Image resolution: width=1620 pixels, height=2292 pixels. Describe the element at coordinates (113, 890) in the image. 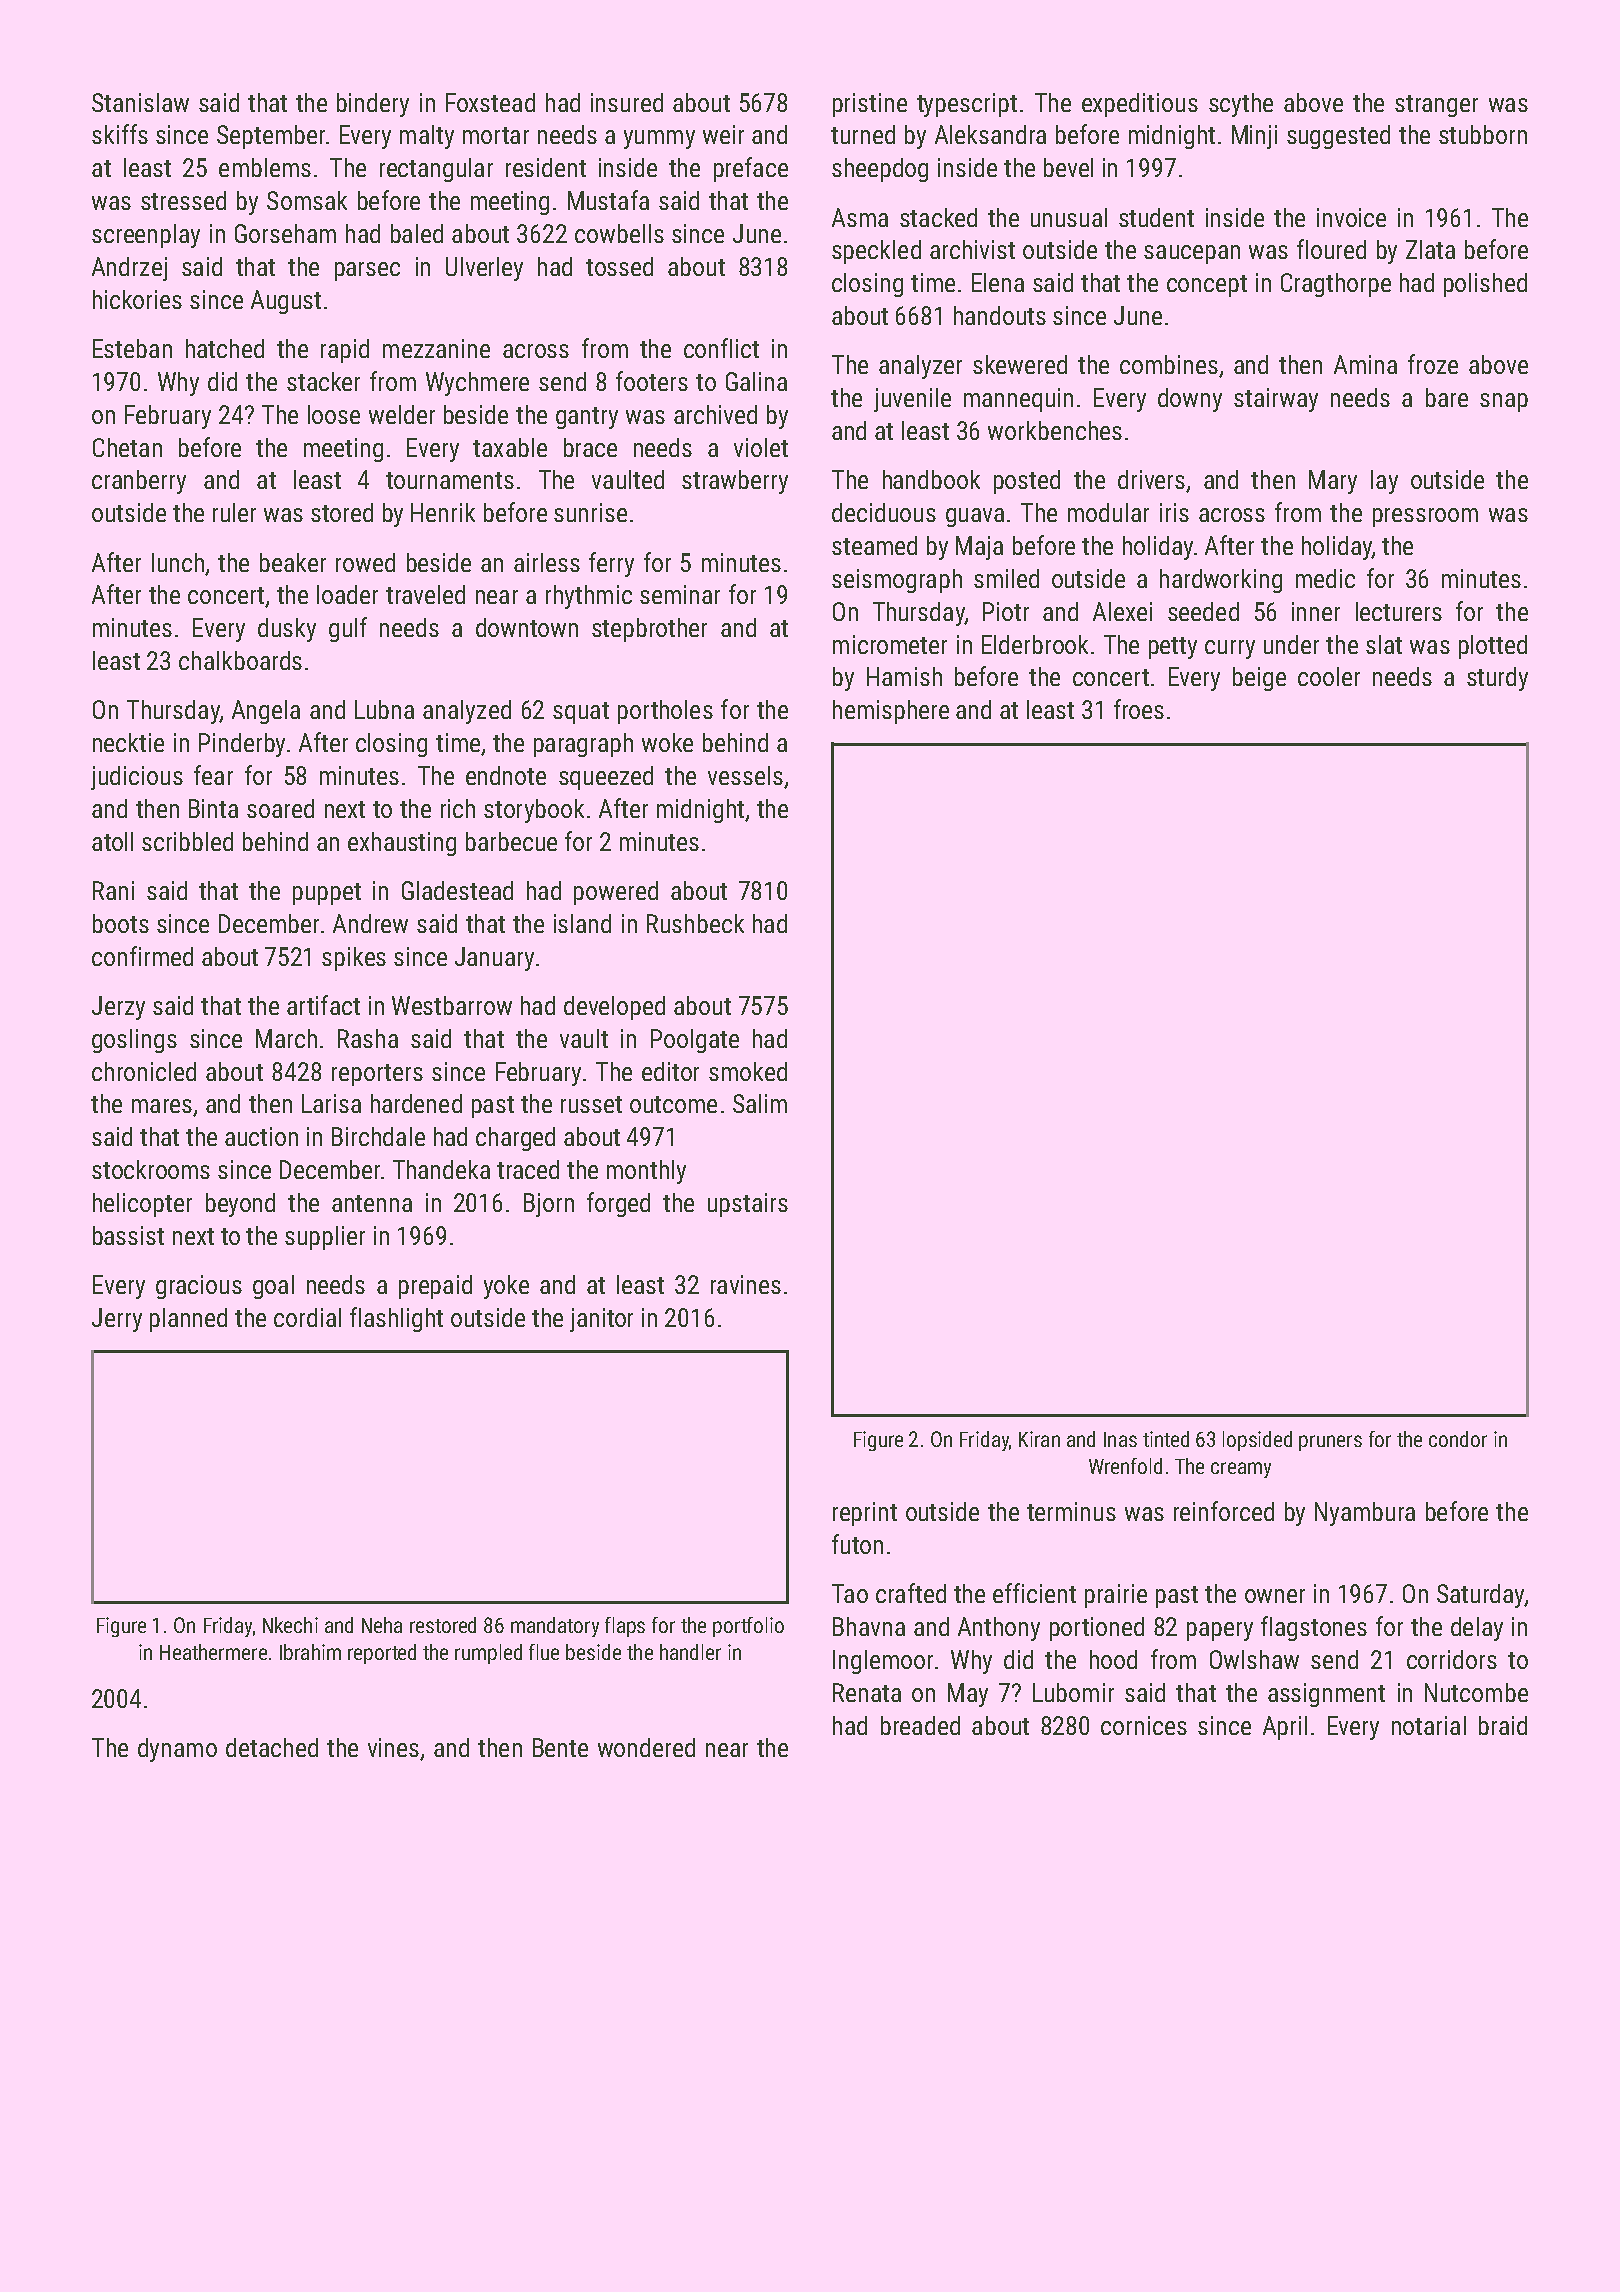

I see `Rani` at that location.
